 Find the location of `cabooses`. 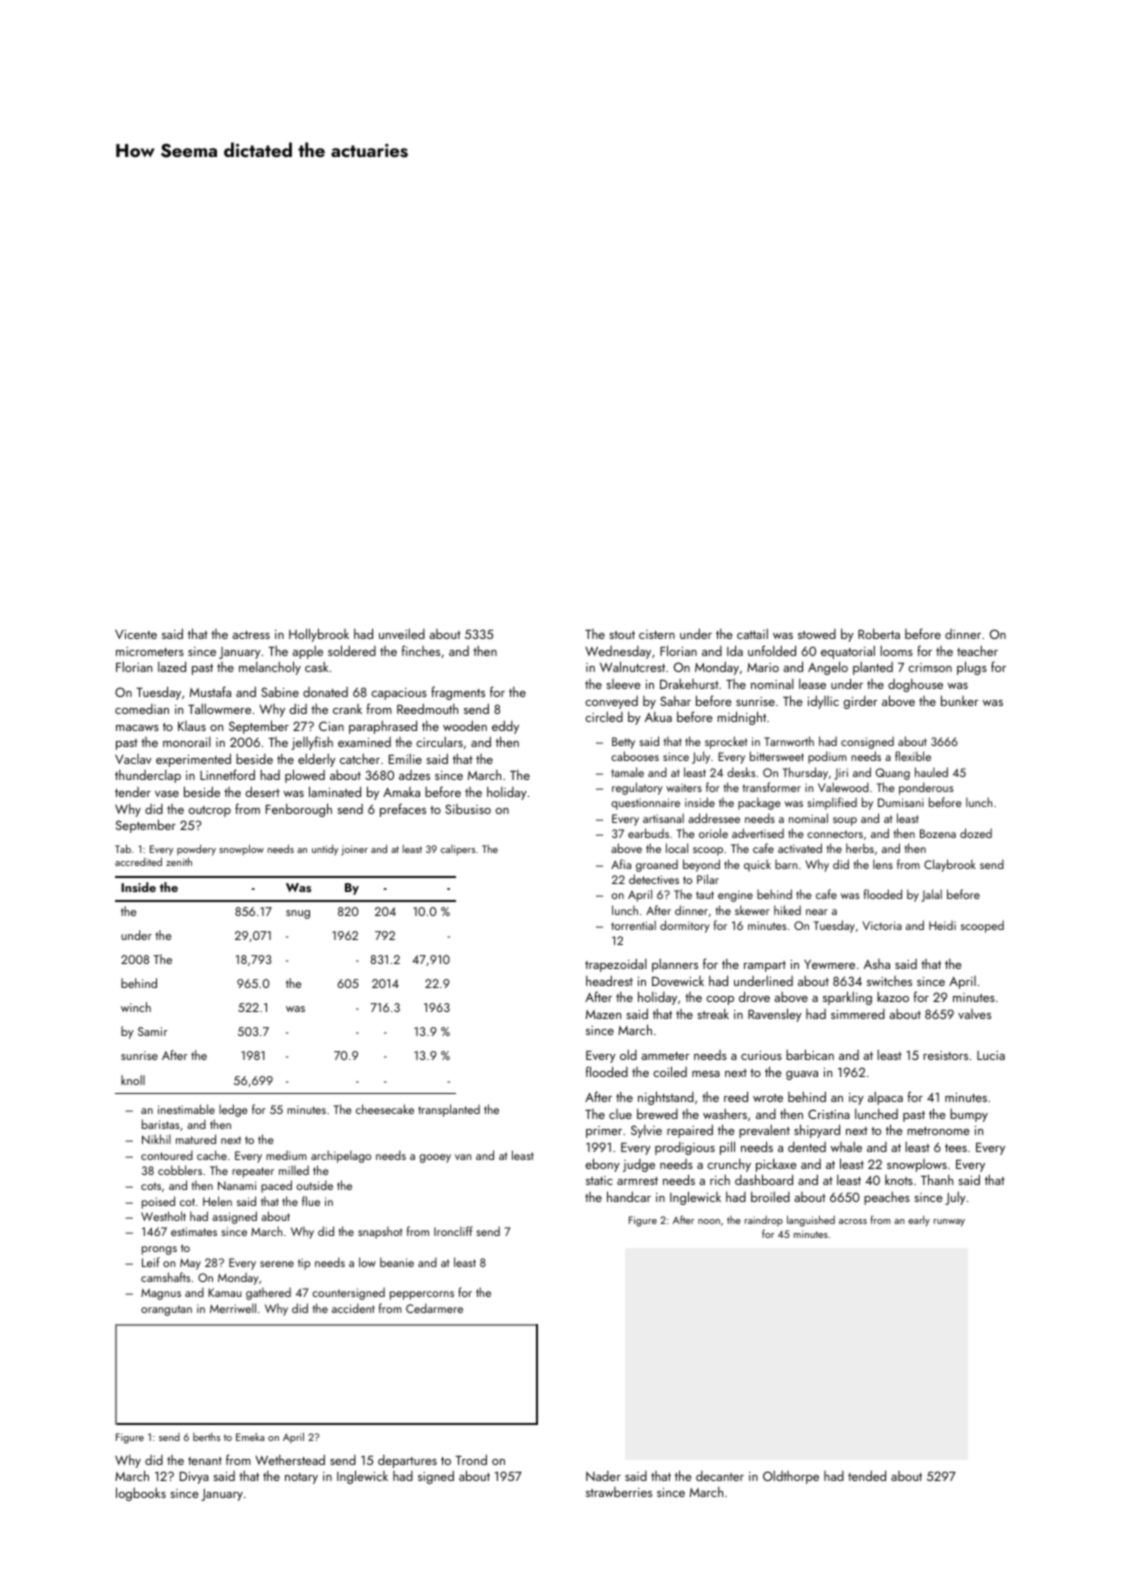

cabooses is located at coordinates (635, 756).
